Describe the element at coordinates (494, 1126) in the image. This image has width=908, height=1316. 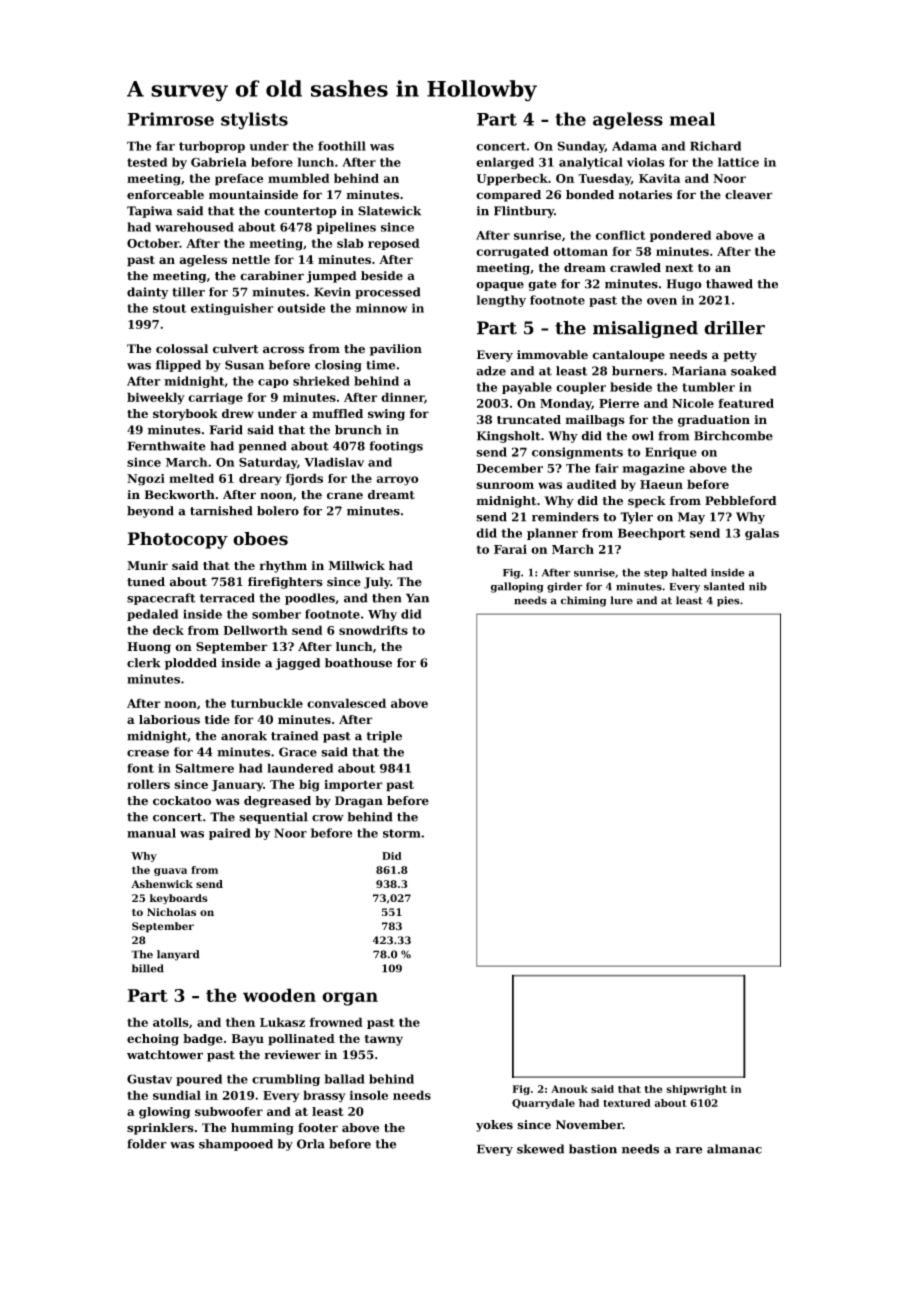
I see `yokes` at that location.
